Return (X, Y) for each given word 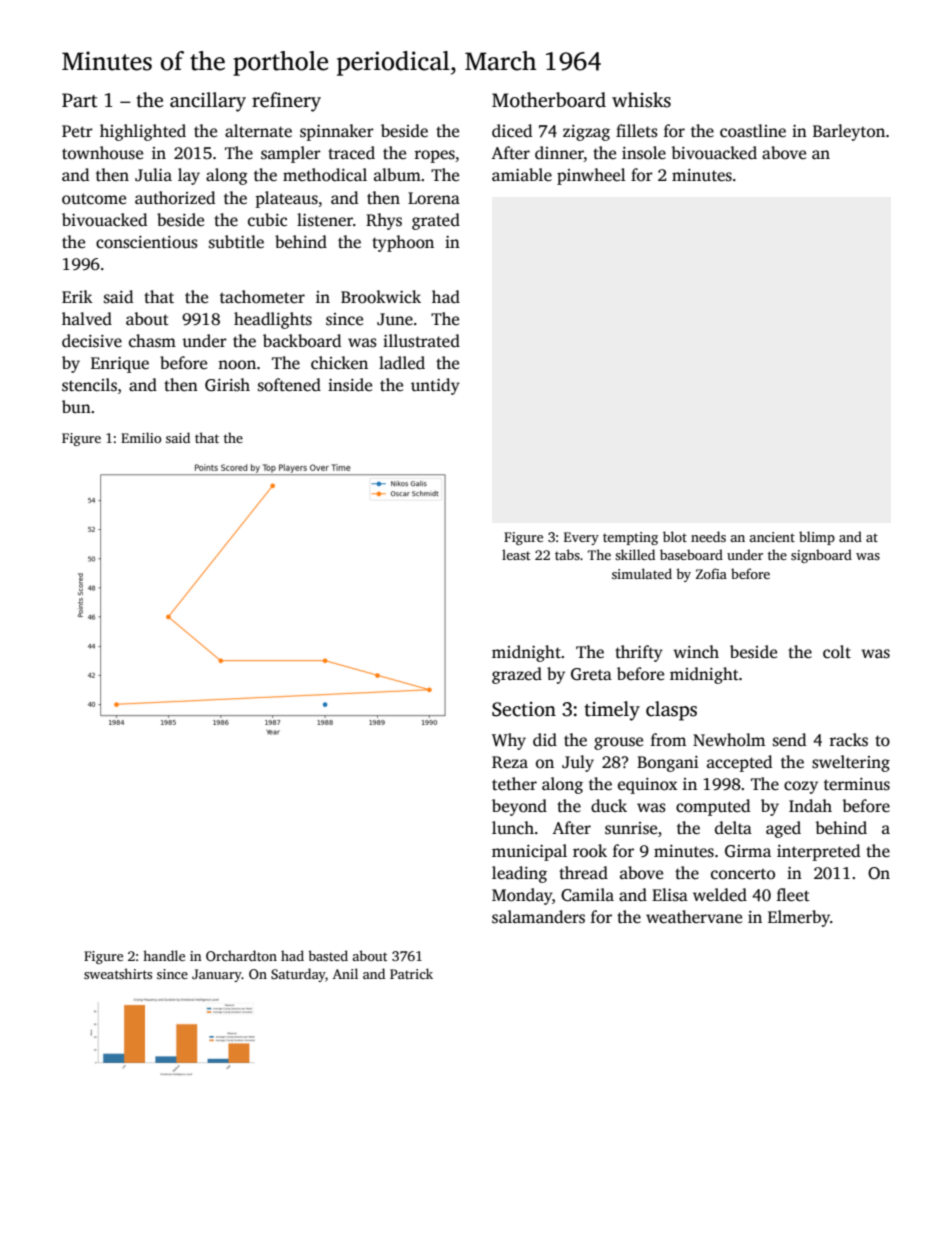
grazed (517, 675)
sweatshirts (118, 973)
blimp (817, 538)
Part (80, 100)
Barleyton (849, 132)
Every (581, 538)
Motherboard (549, 100)
